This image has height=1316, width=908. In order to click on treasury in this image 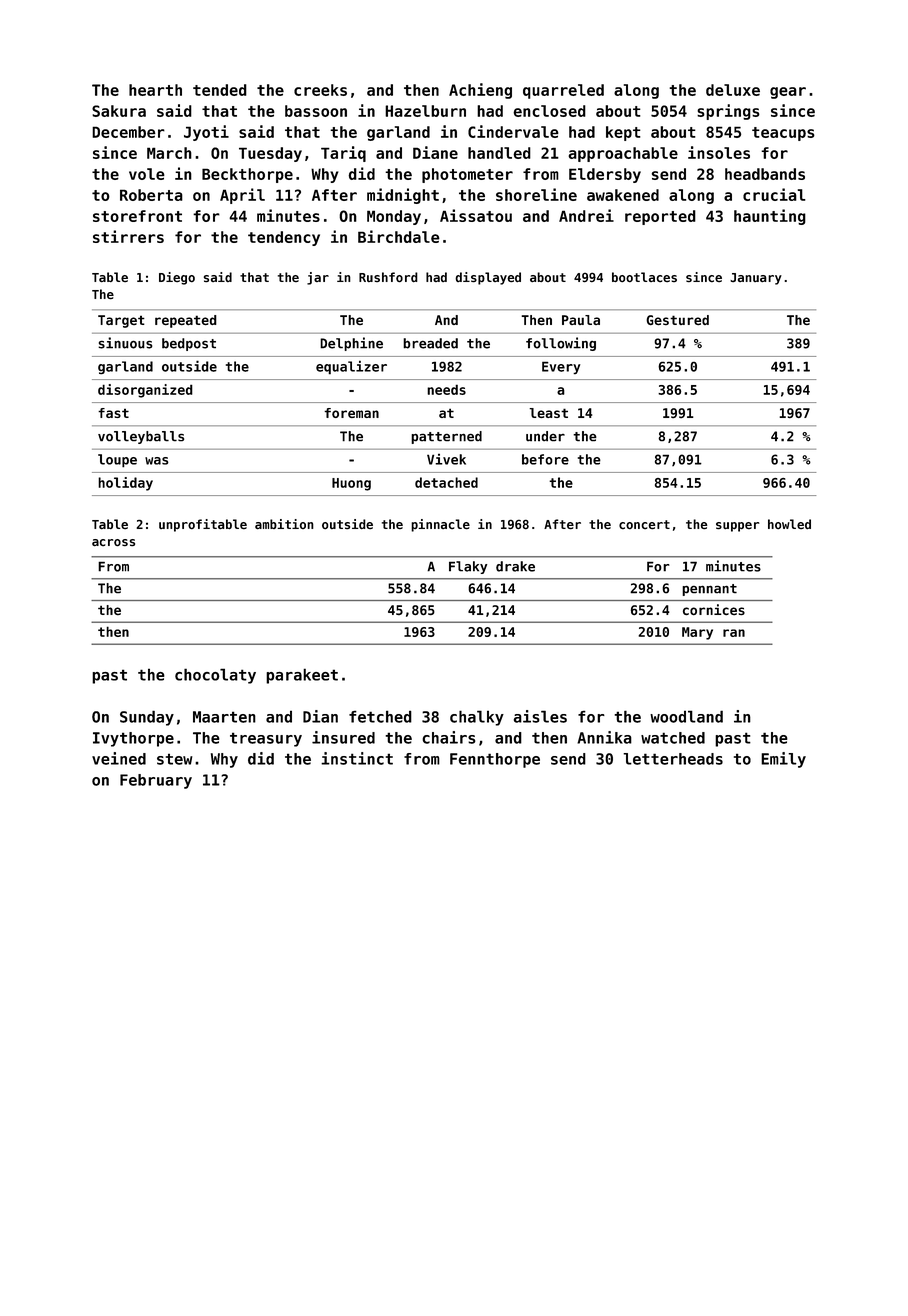, I will do `click(266, 739)`.
